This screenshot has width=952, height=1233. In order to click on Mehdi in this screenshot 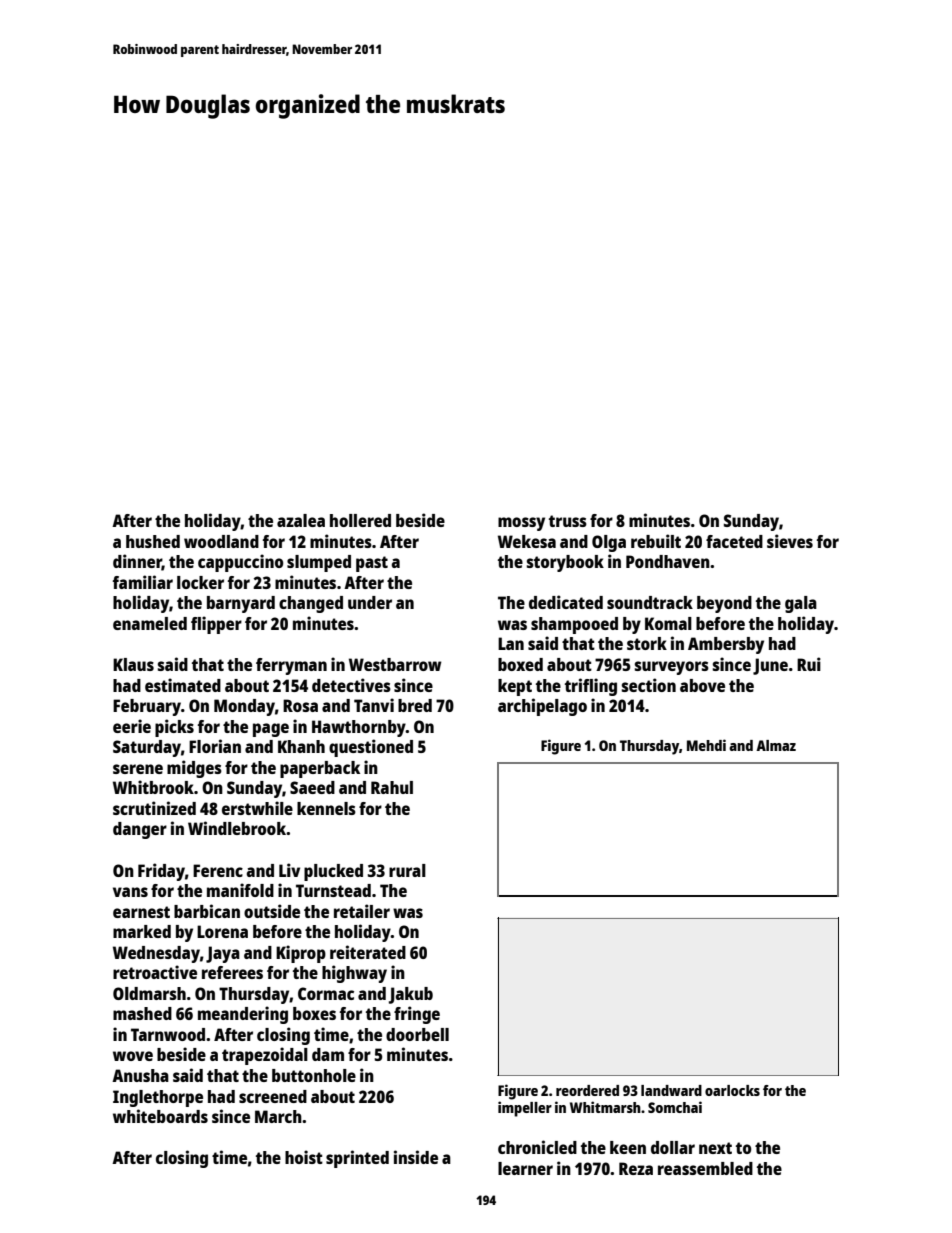, I will do `click(706, 745)`.
